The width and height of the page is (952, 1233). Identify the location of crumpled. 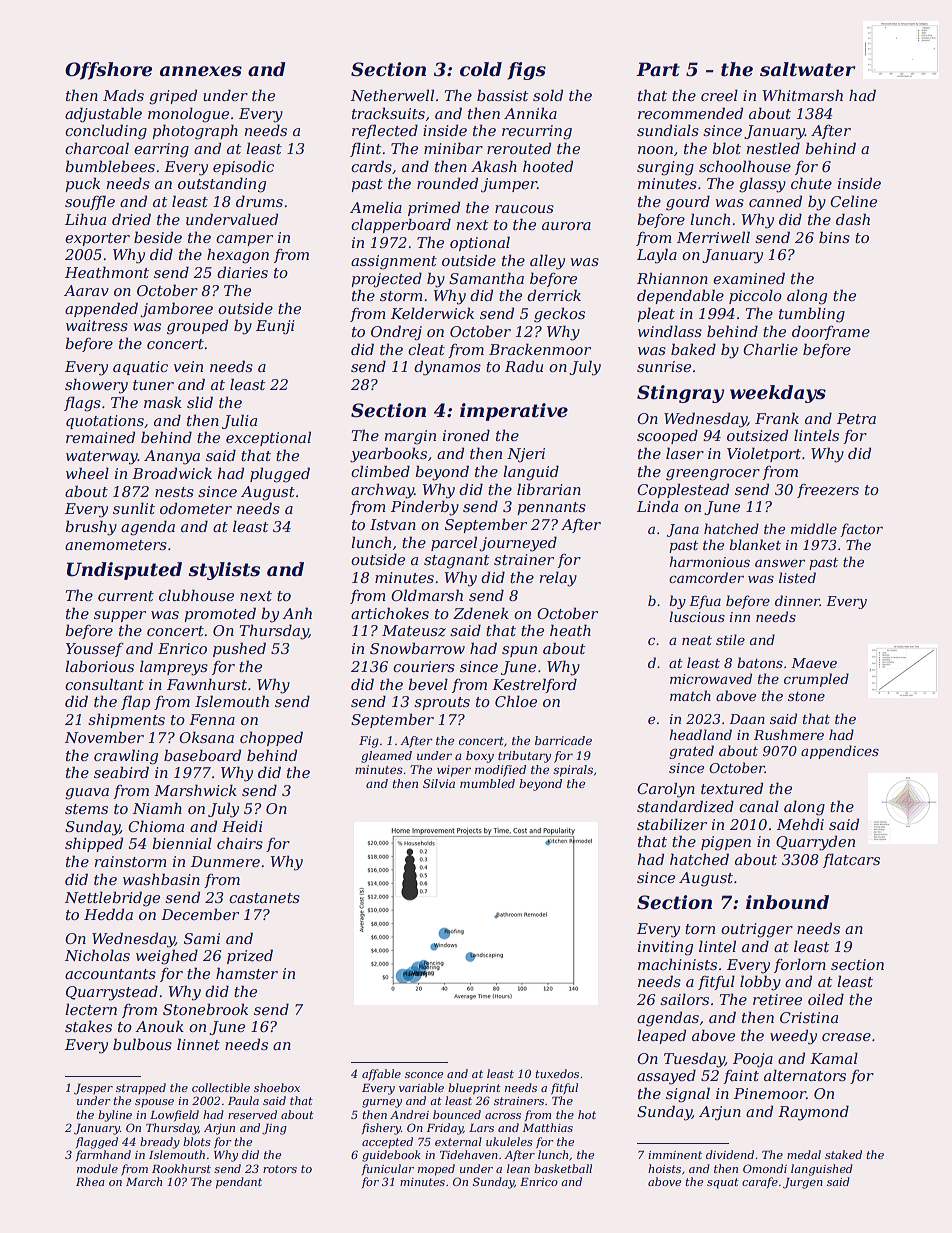
(816, 680).
